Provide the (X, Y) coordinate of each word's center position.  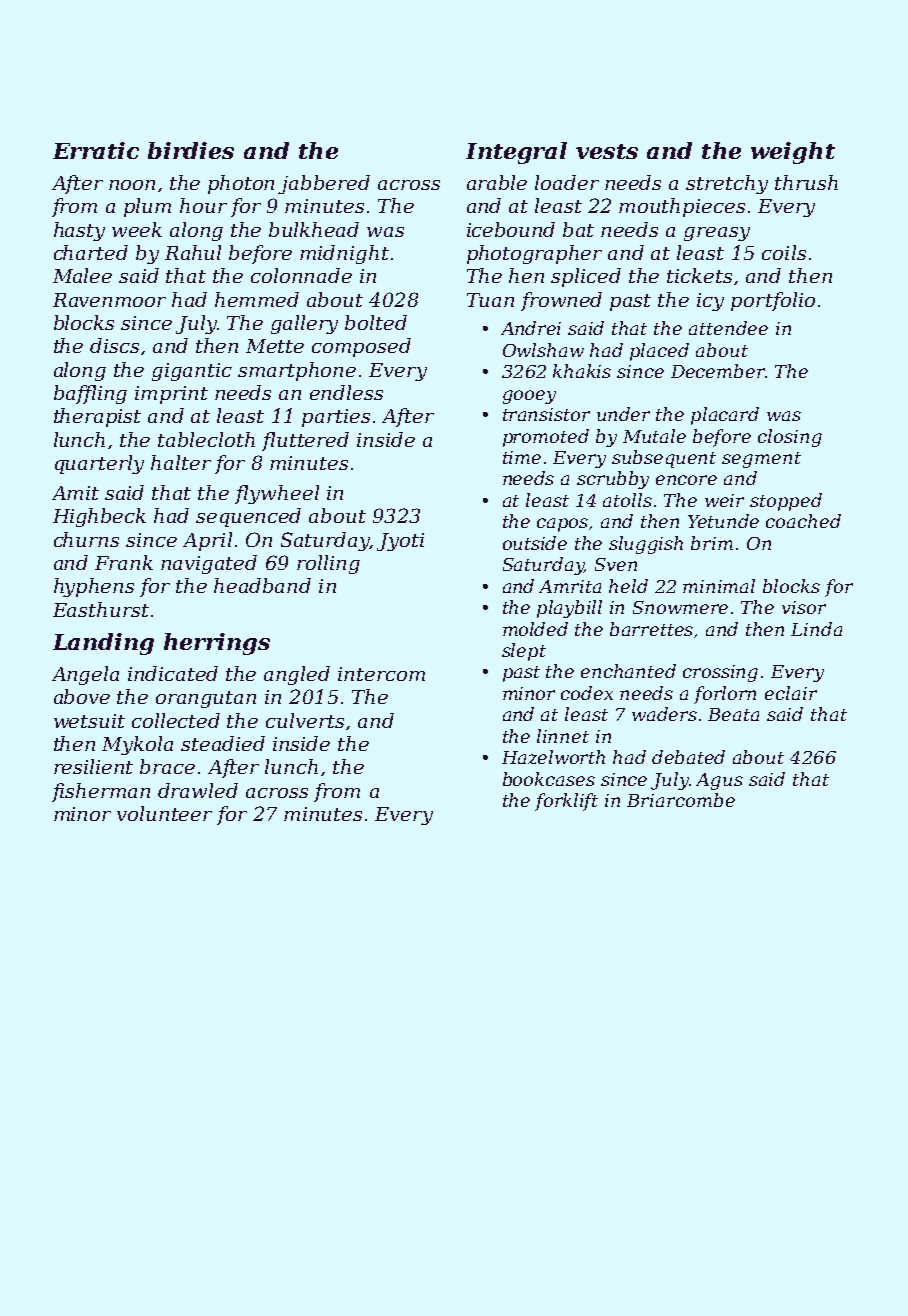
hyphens (94, 587)
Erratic (96, 150)
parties (336, 418)
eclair (791, 693)
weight (793, 153)
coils (784, 252)
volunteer (164, 813)
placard (725, 416)
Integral (516, 153)
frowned (561, 301)
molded (535, 629)
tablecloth (206, 439)
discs (114, 345)
